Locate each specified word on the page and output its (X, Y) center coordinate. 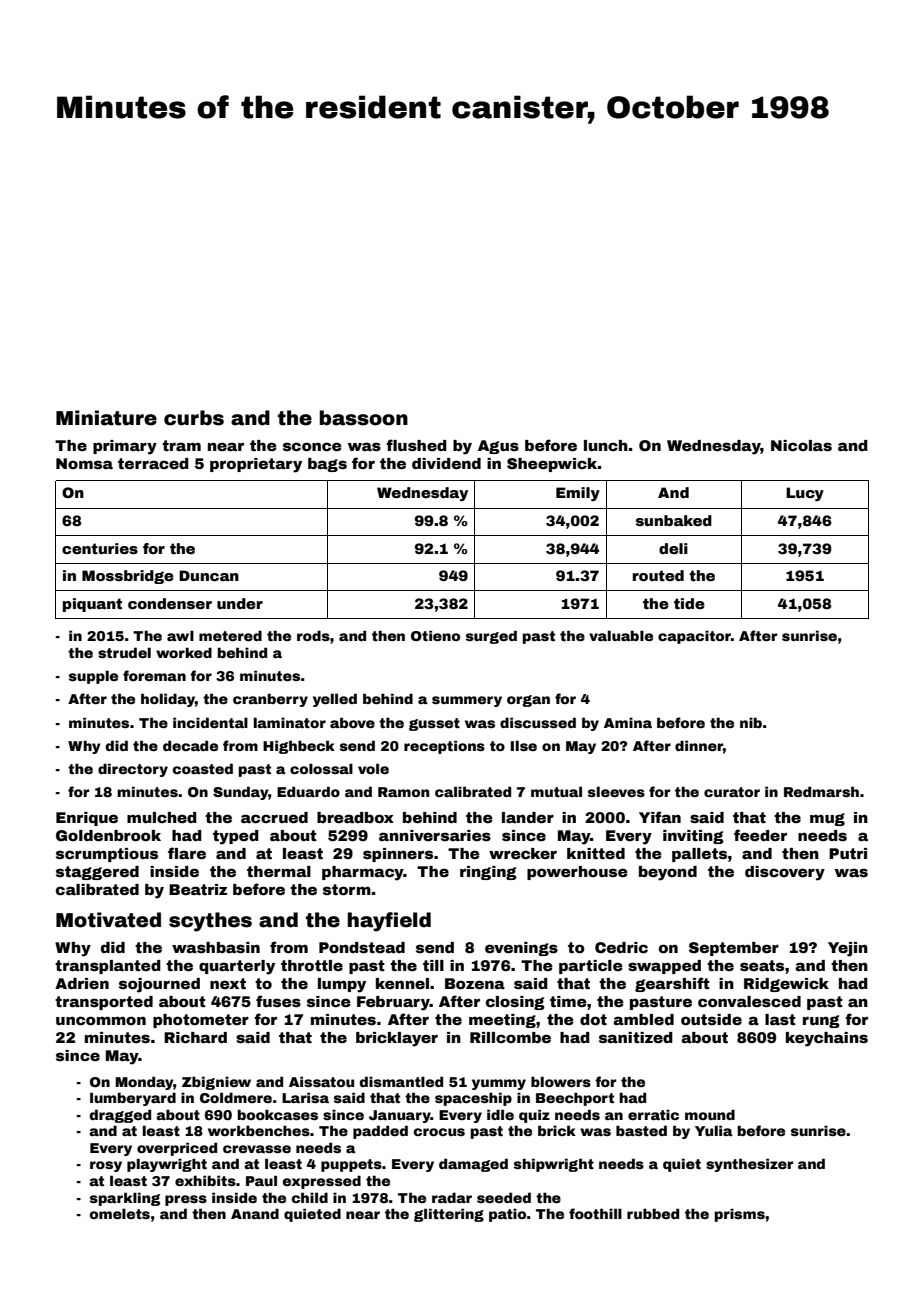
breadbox (355, 817)
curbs (194, 418)
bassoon (364, 418)
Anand (255, 1213)
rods (313, 635)
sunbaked (674, 520)
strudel (124, 652)
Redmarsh (821, 791)
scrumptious (107, 855)
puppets (351, 1165)
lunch (606, 445)
